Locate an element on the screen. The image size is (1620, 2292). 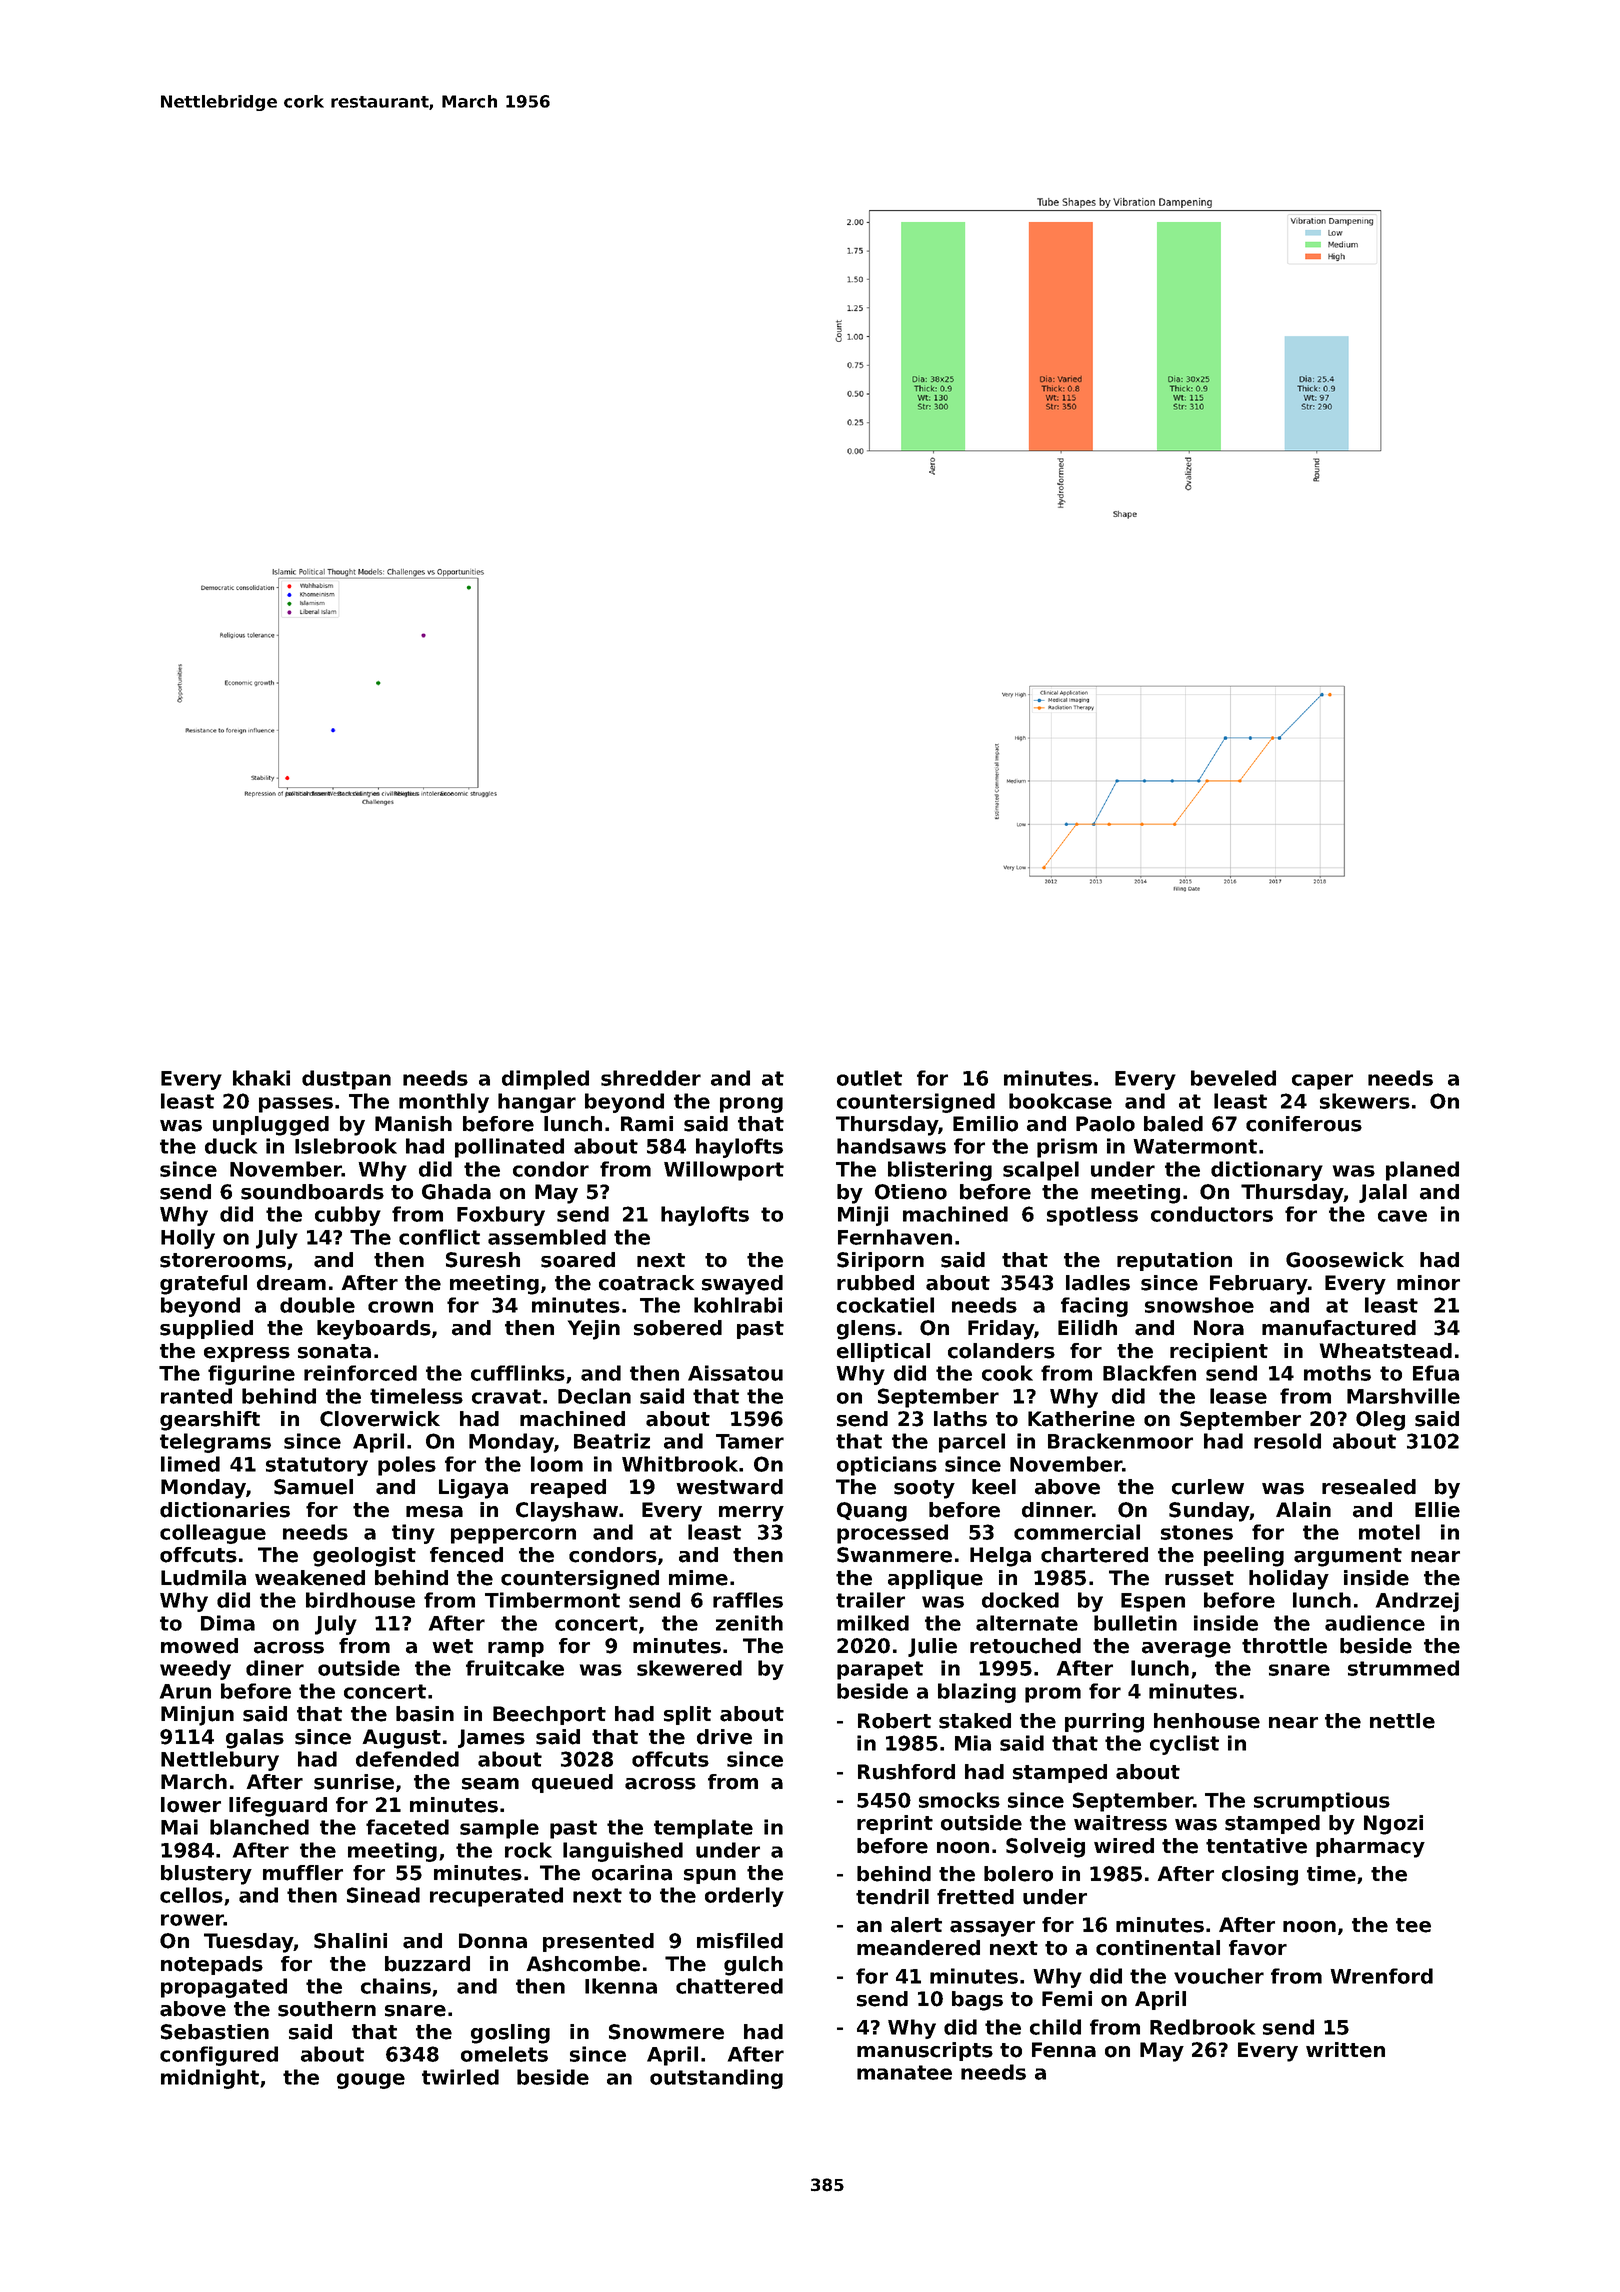
Eilidh is located at coordinates (1087, 1328).
